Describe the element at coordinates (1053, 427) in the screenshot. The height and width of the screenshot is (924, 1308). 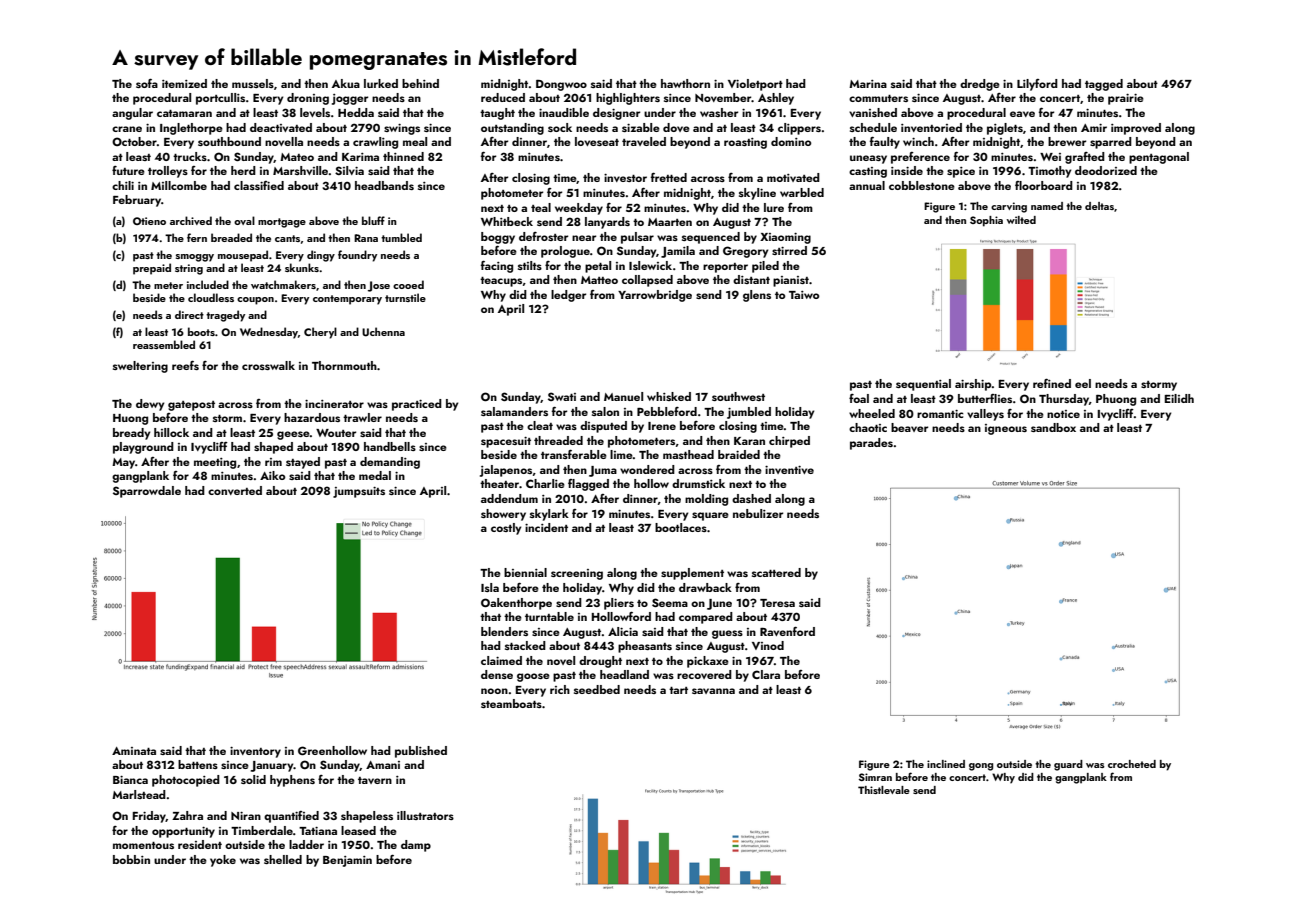
I see `sandbox` at that location.
